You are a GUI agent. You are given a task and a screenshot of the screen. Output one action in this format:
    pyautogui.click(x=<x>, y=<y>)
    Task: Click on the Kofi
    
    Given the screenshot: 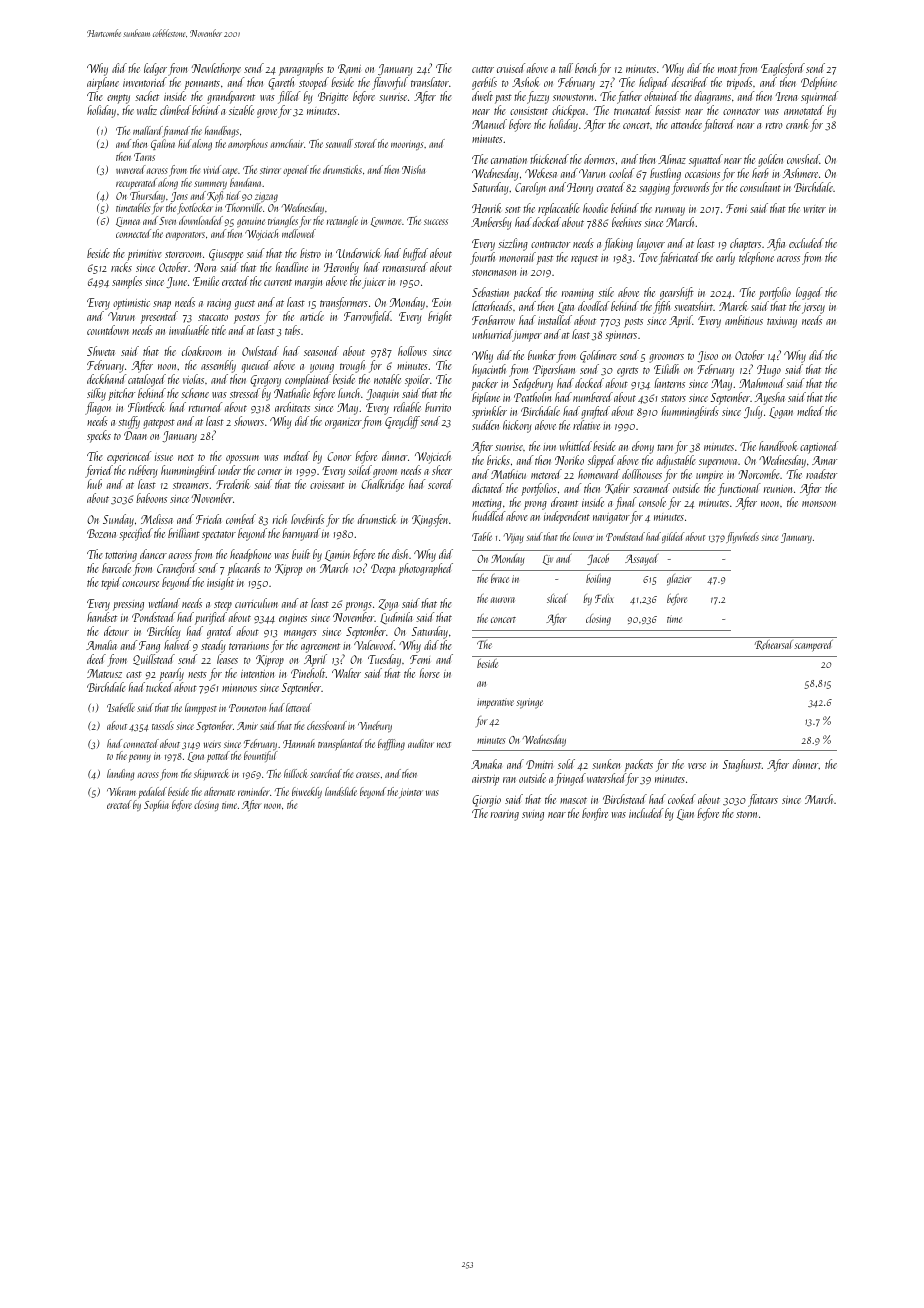 What is the action you would take?
    pyautogui.click(x=215, y=196)
